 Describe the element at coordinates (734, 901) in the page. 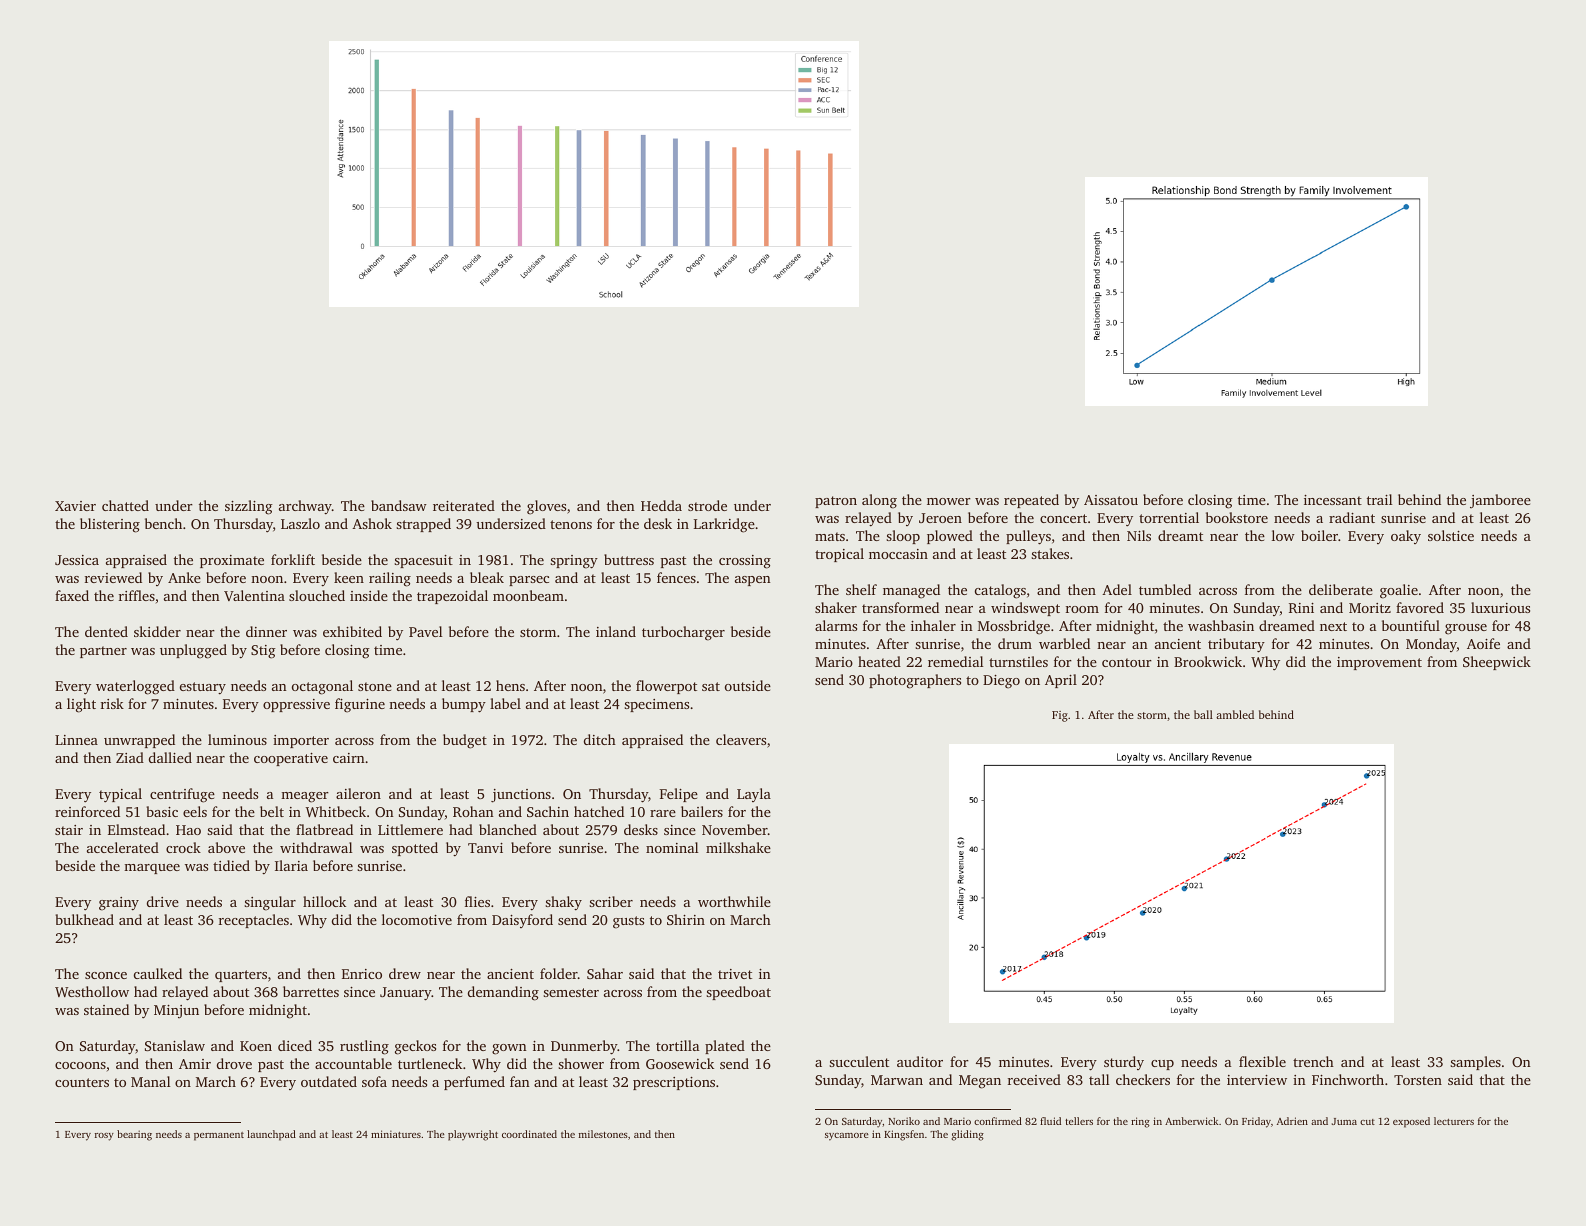

I see `worthwhile` at that location.
